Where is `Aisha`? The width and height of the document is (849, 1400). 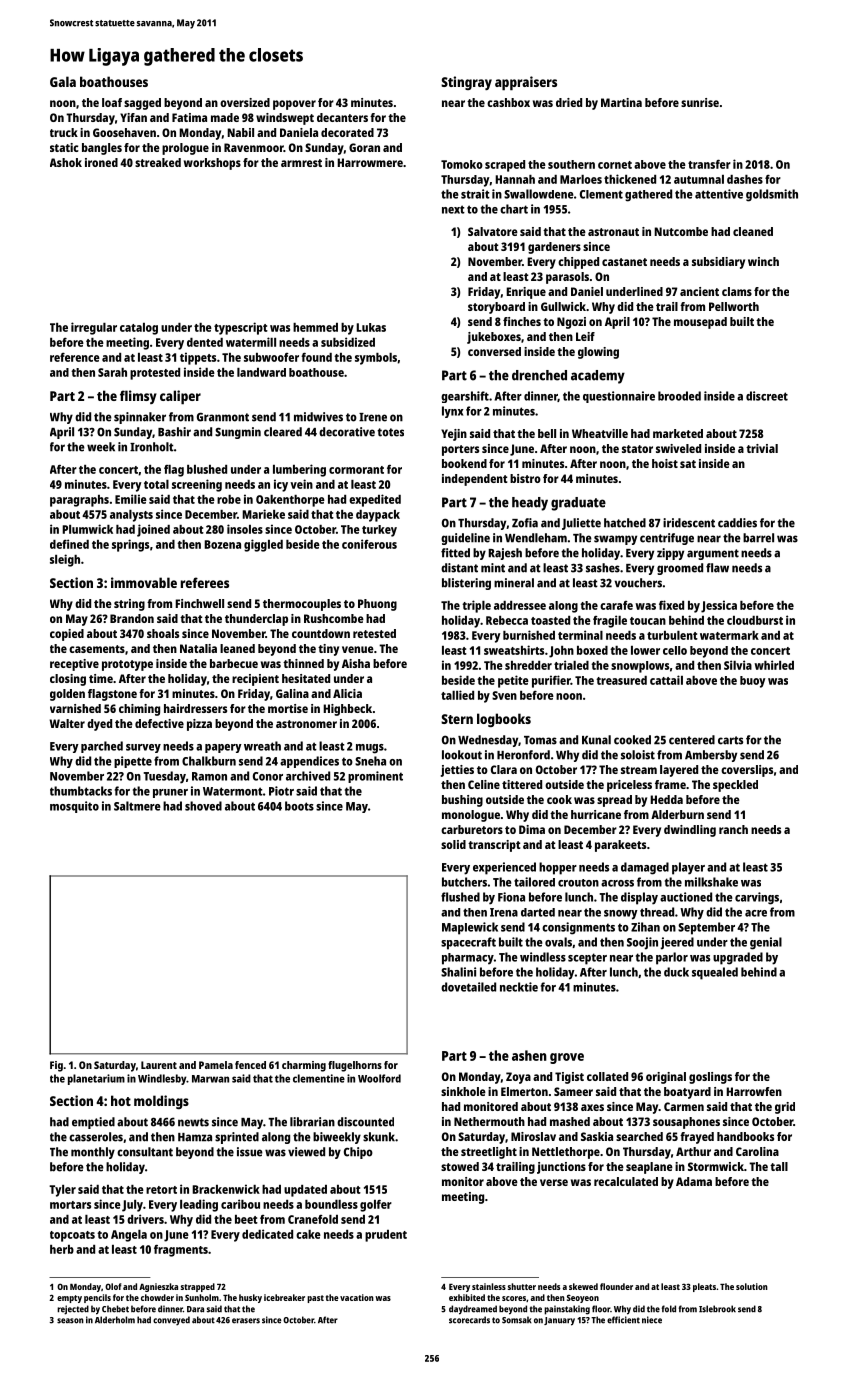
Aisha is located at coordinates (356, 663).
